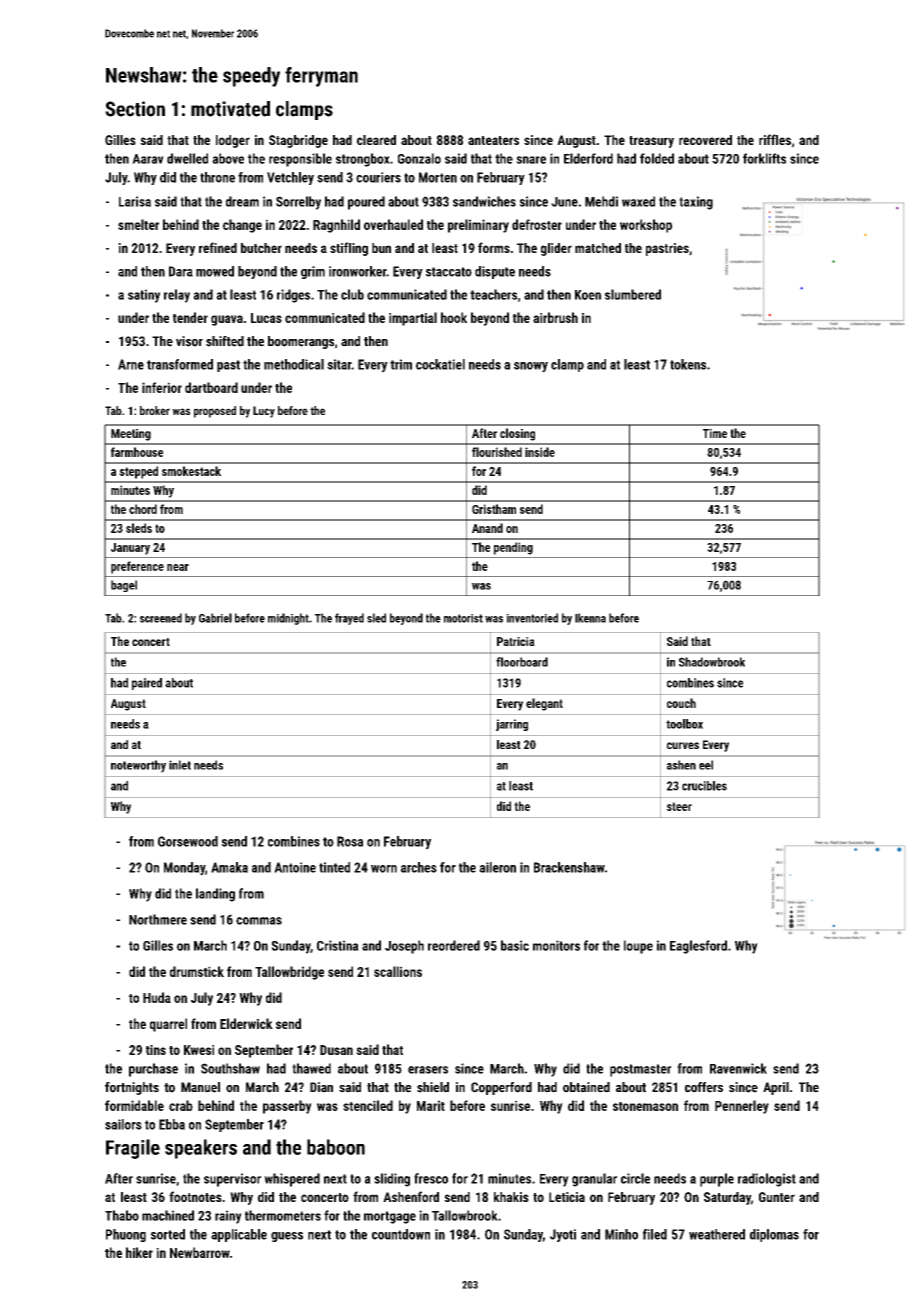 Image resolution: width=924 pixels, height=1308 pixels. Describe the element at coordinates (147, 684) in the screenshot. I see `paired` at that location.
